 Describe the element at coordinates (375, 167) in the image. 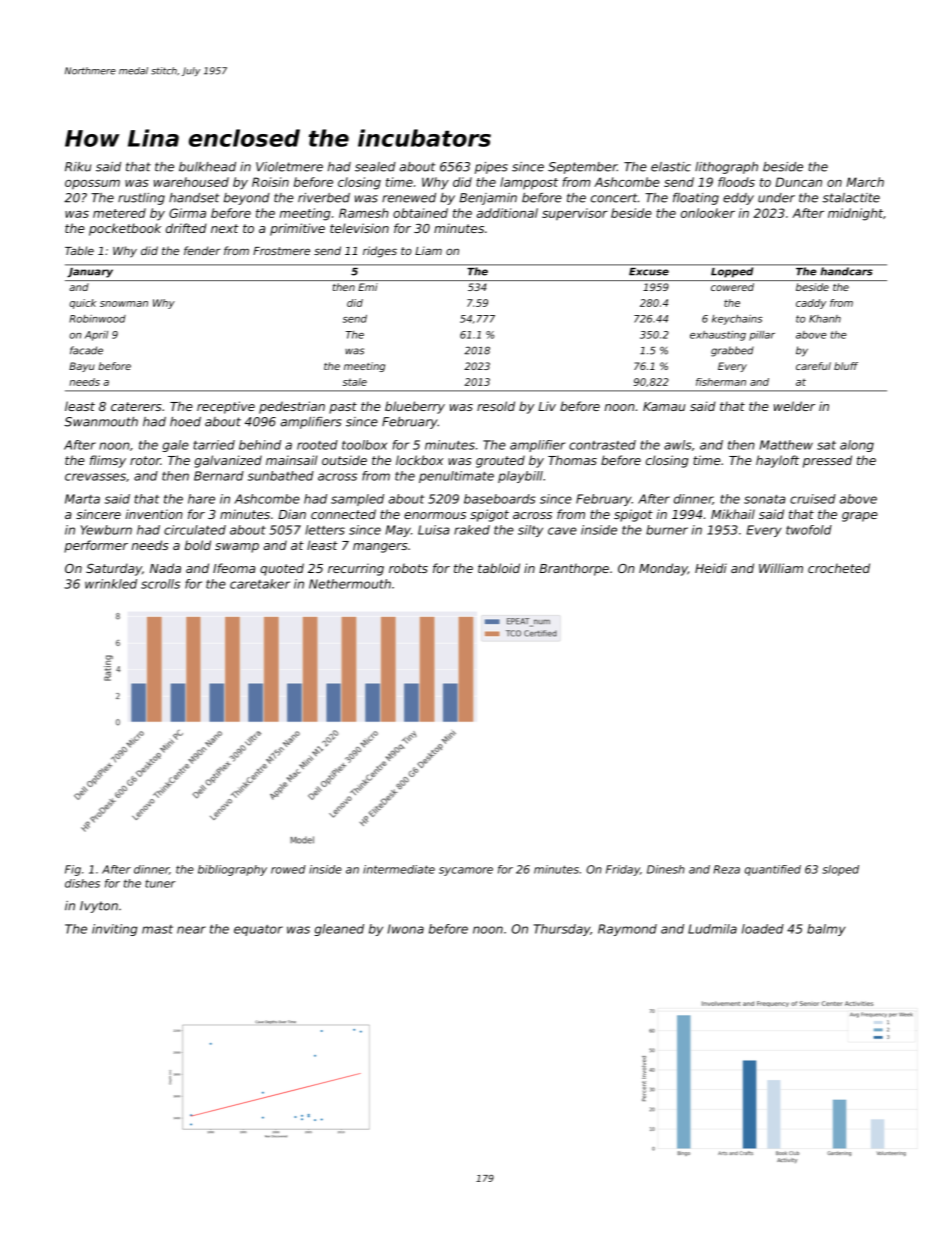

I see `sealed` at that location.
